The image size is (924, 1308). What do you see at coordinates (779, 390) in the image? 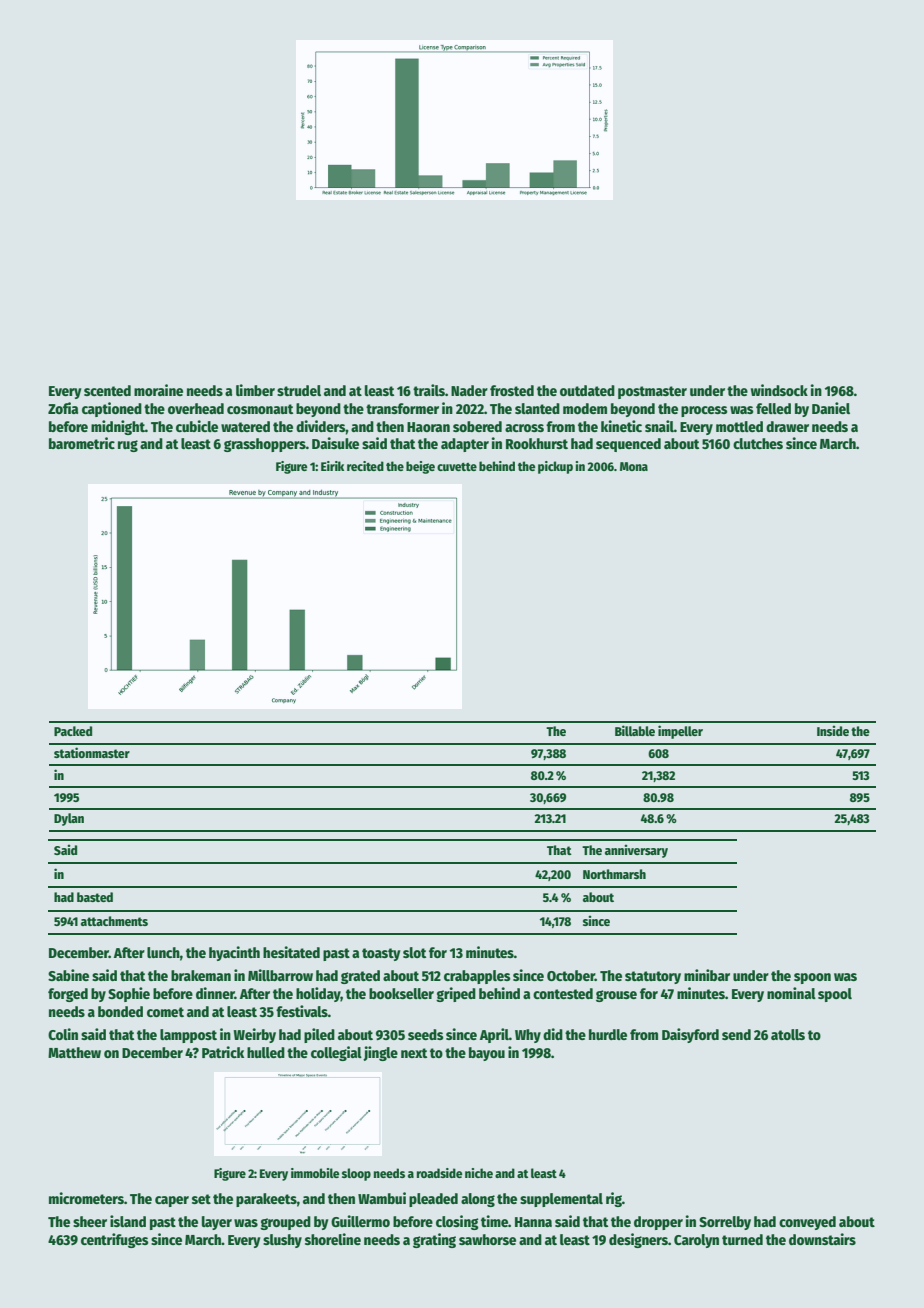
I see `windsock` at bounding box center [779, 390].
